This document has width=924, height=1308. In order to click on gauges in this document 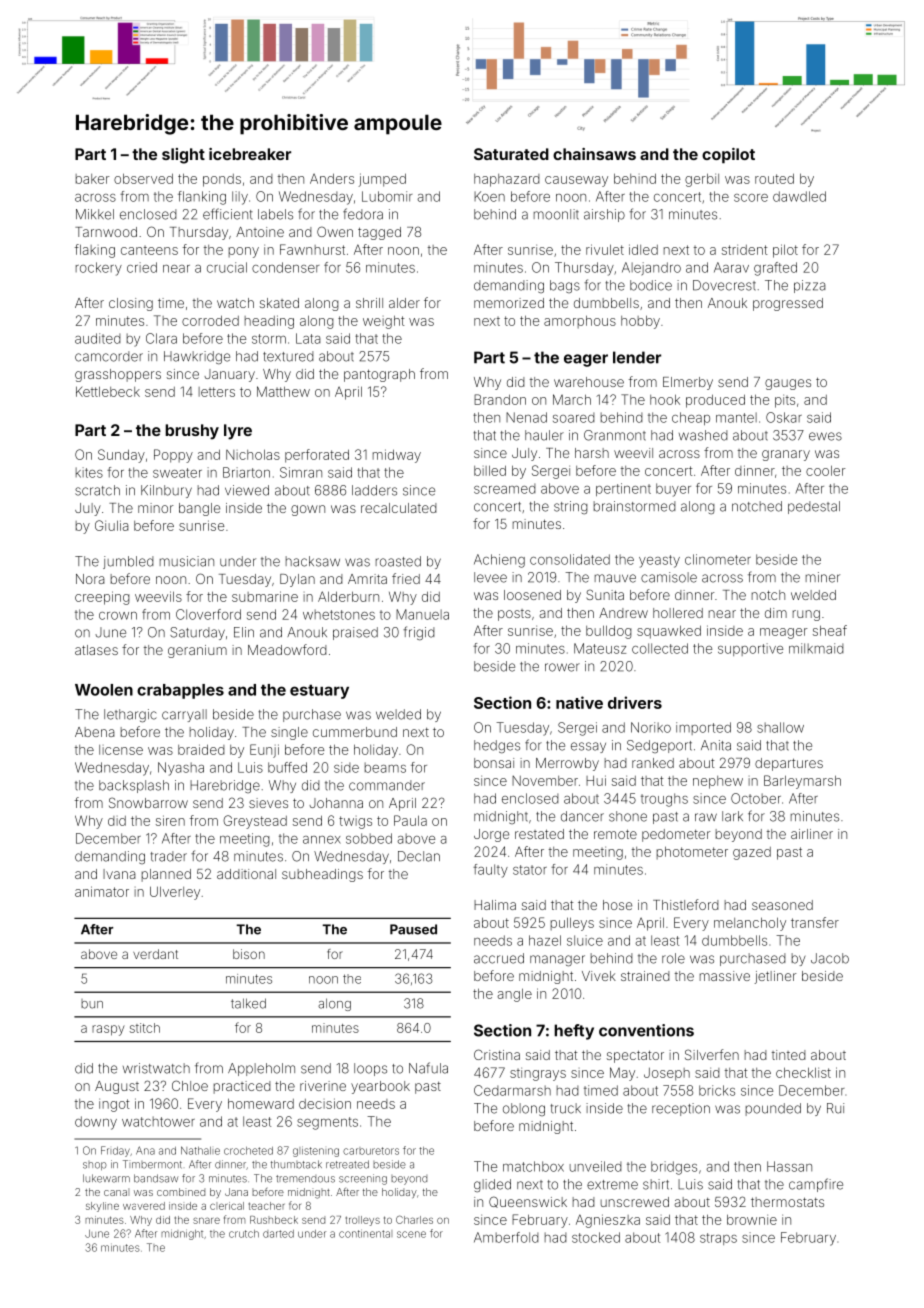, I will do `click(788, 384)`.
